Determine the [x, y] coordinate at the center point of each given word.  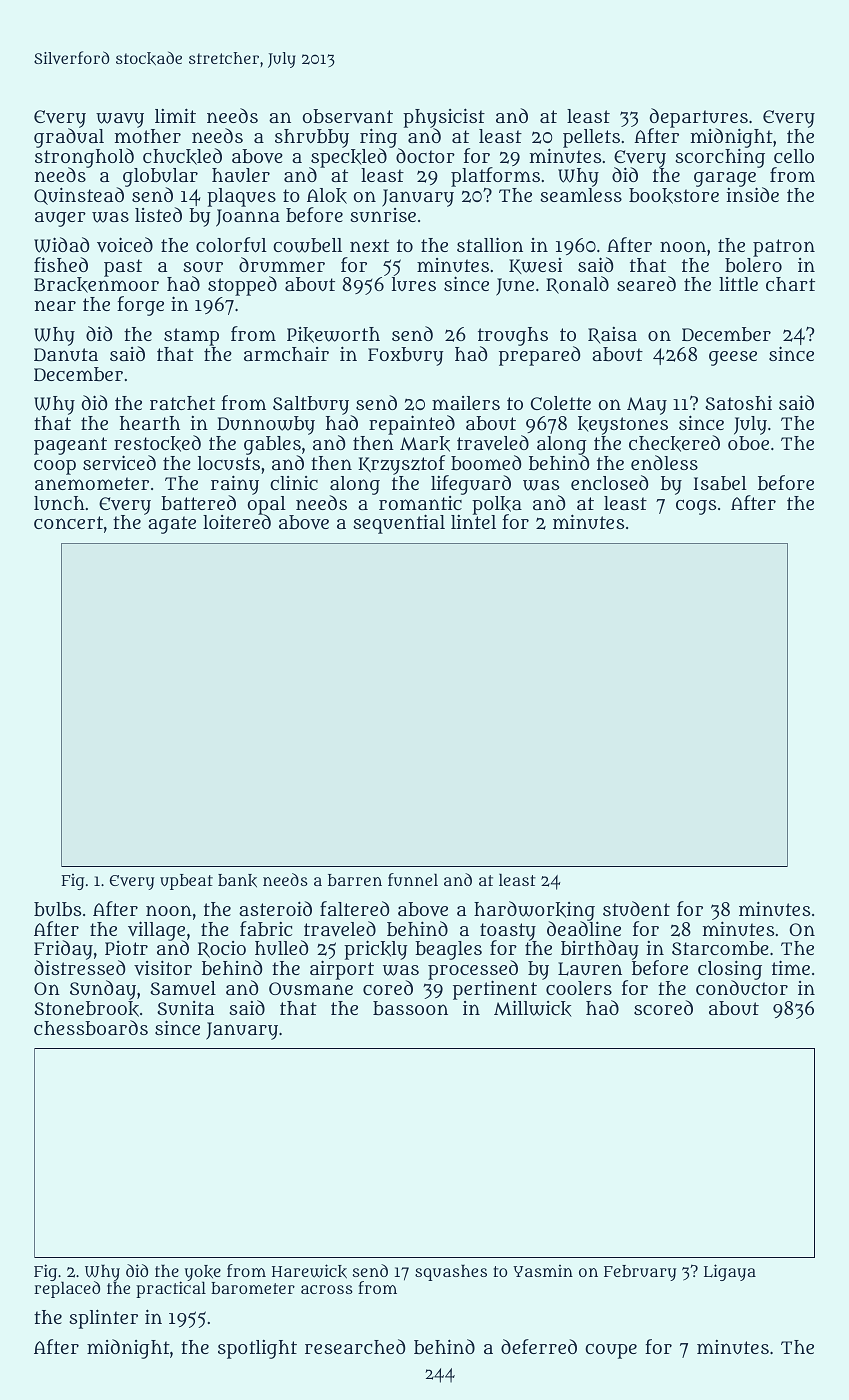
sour [203, 267]
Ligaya [730, 1272]
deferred [539, 1346]
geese [733, 358]
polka [497, 505]
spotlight [257, 1349]
